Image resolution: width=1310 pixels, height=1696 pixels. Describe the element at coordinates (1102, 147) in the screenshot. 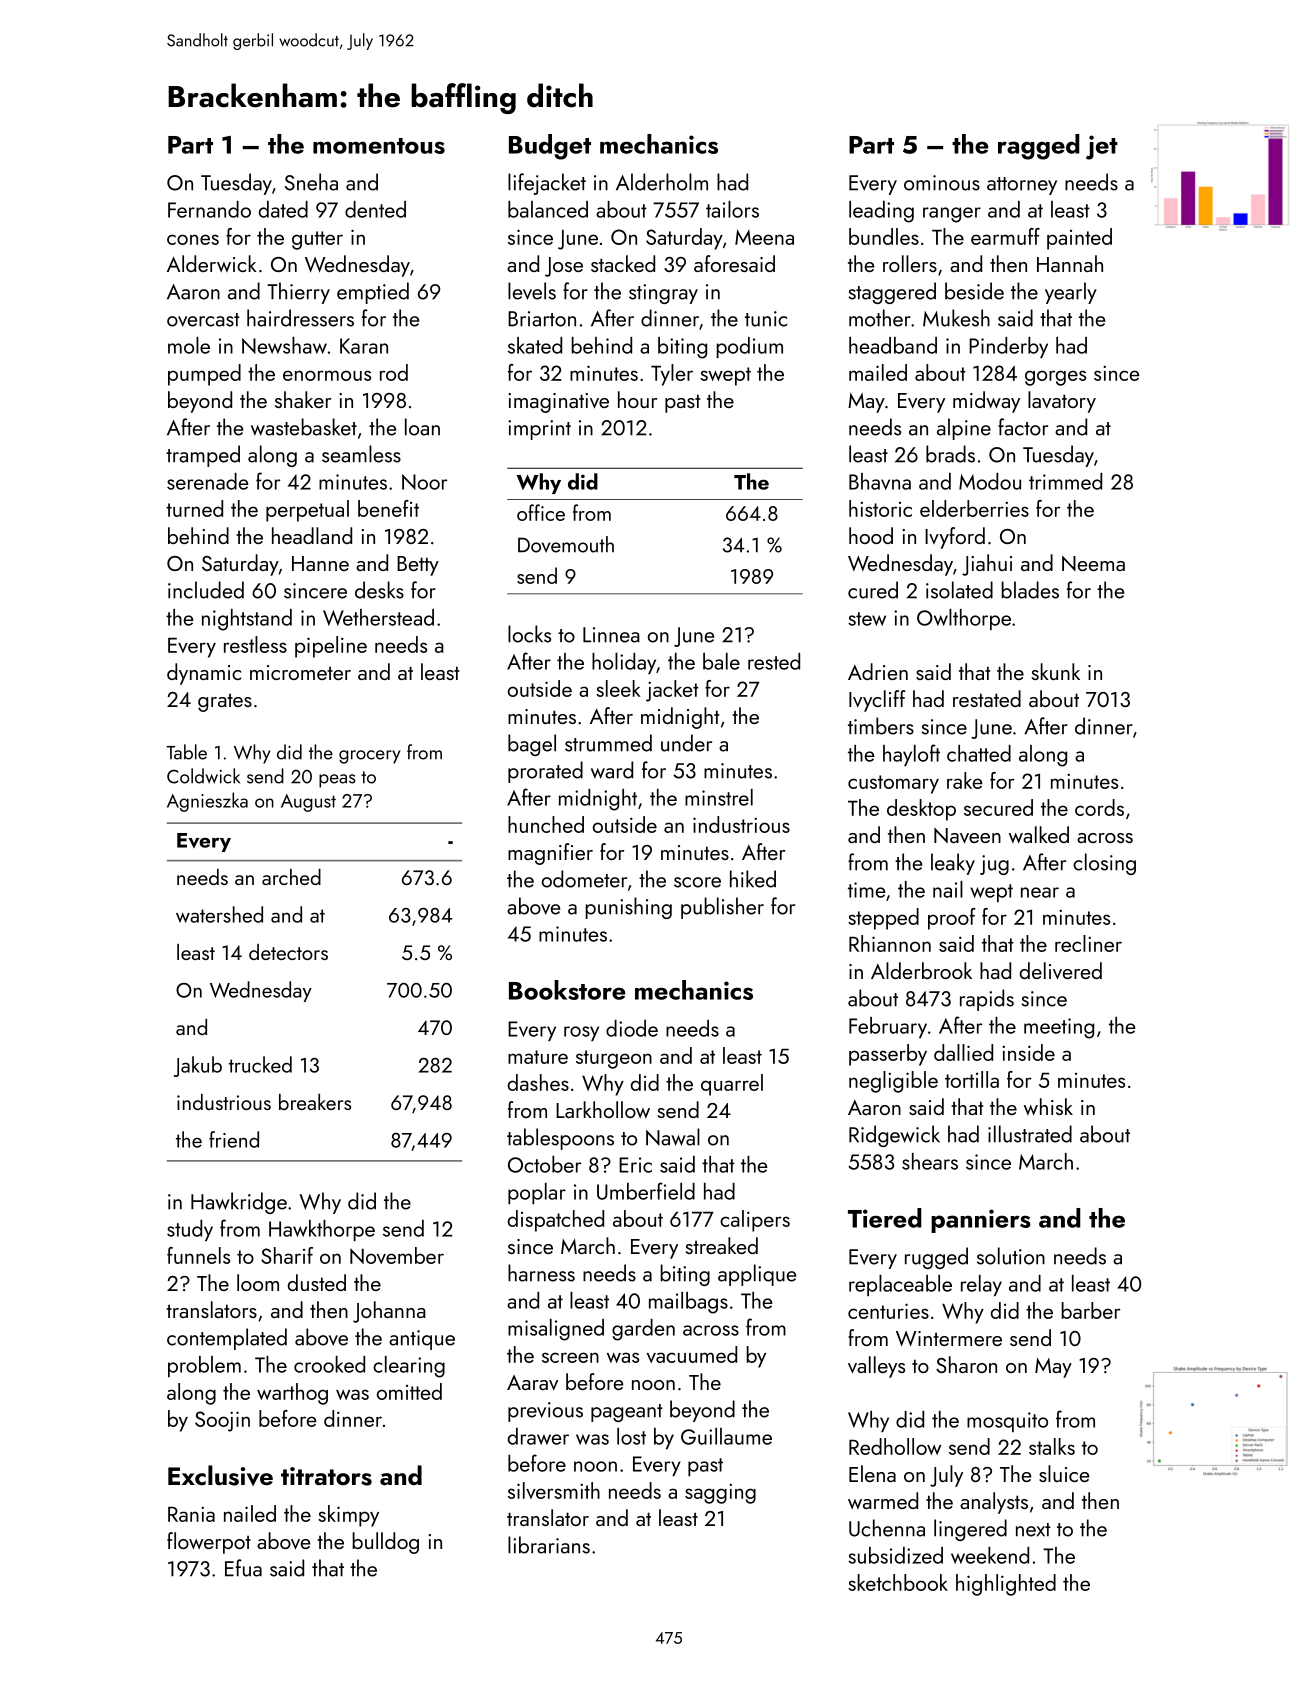

I see `jet` at that location.
